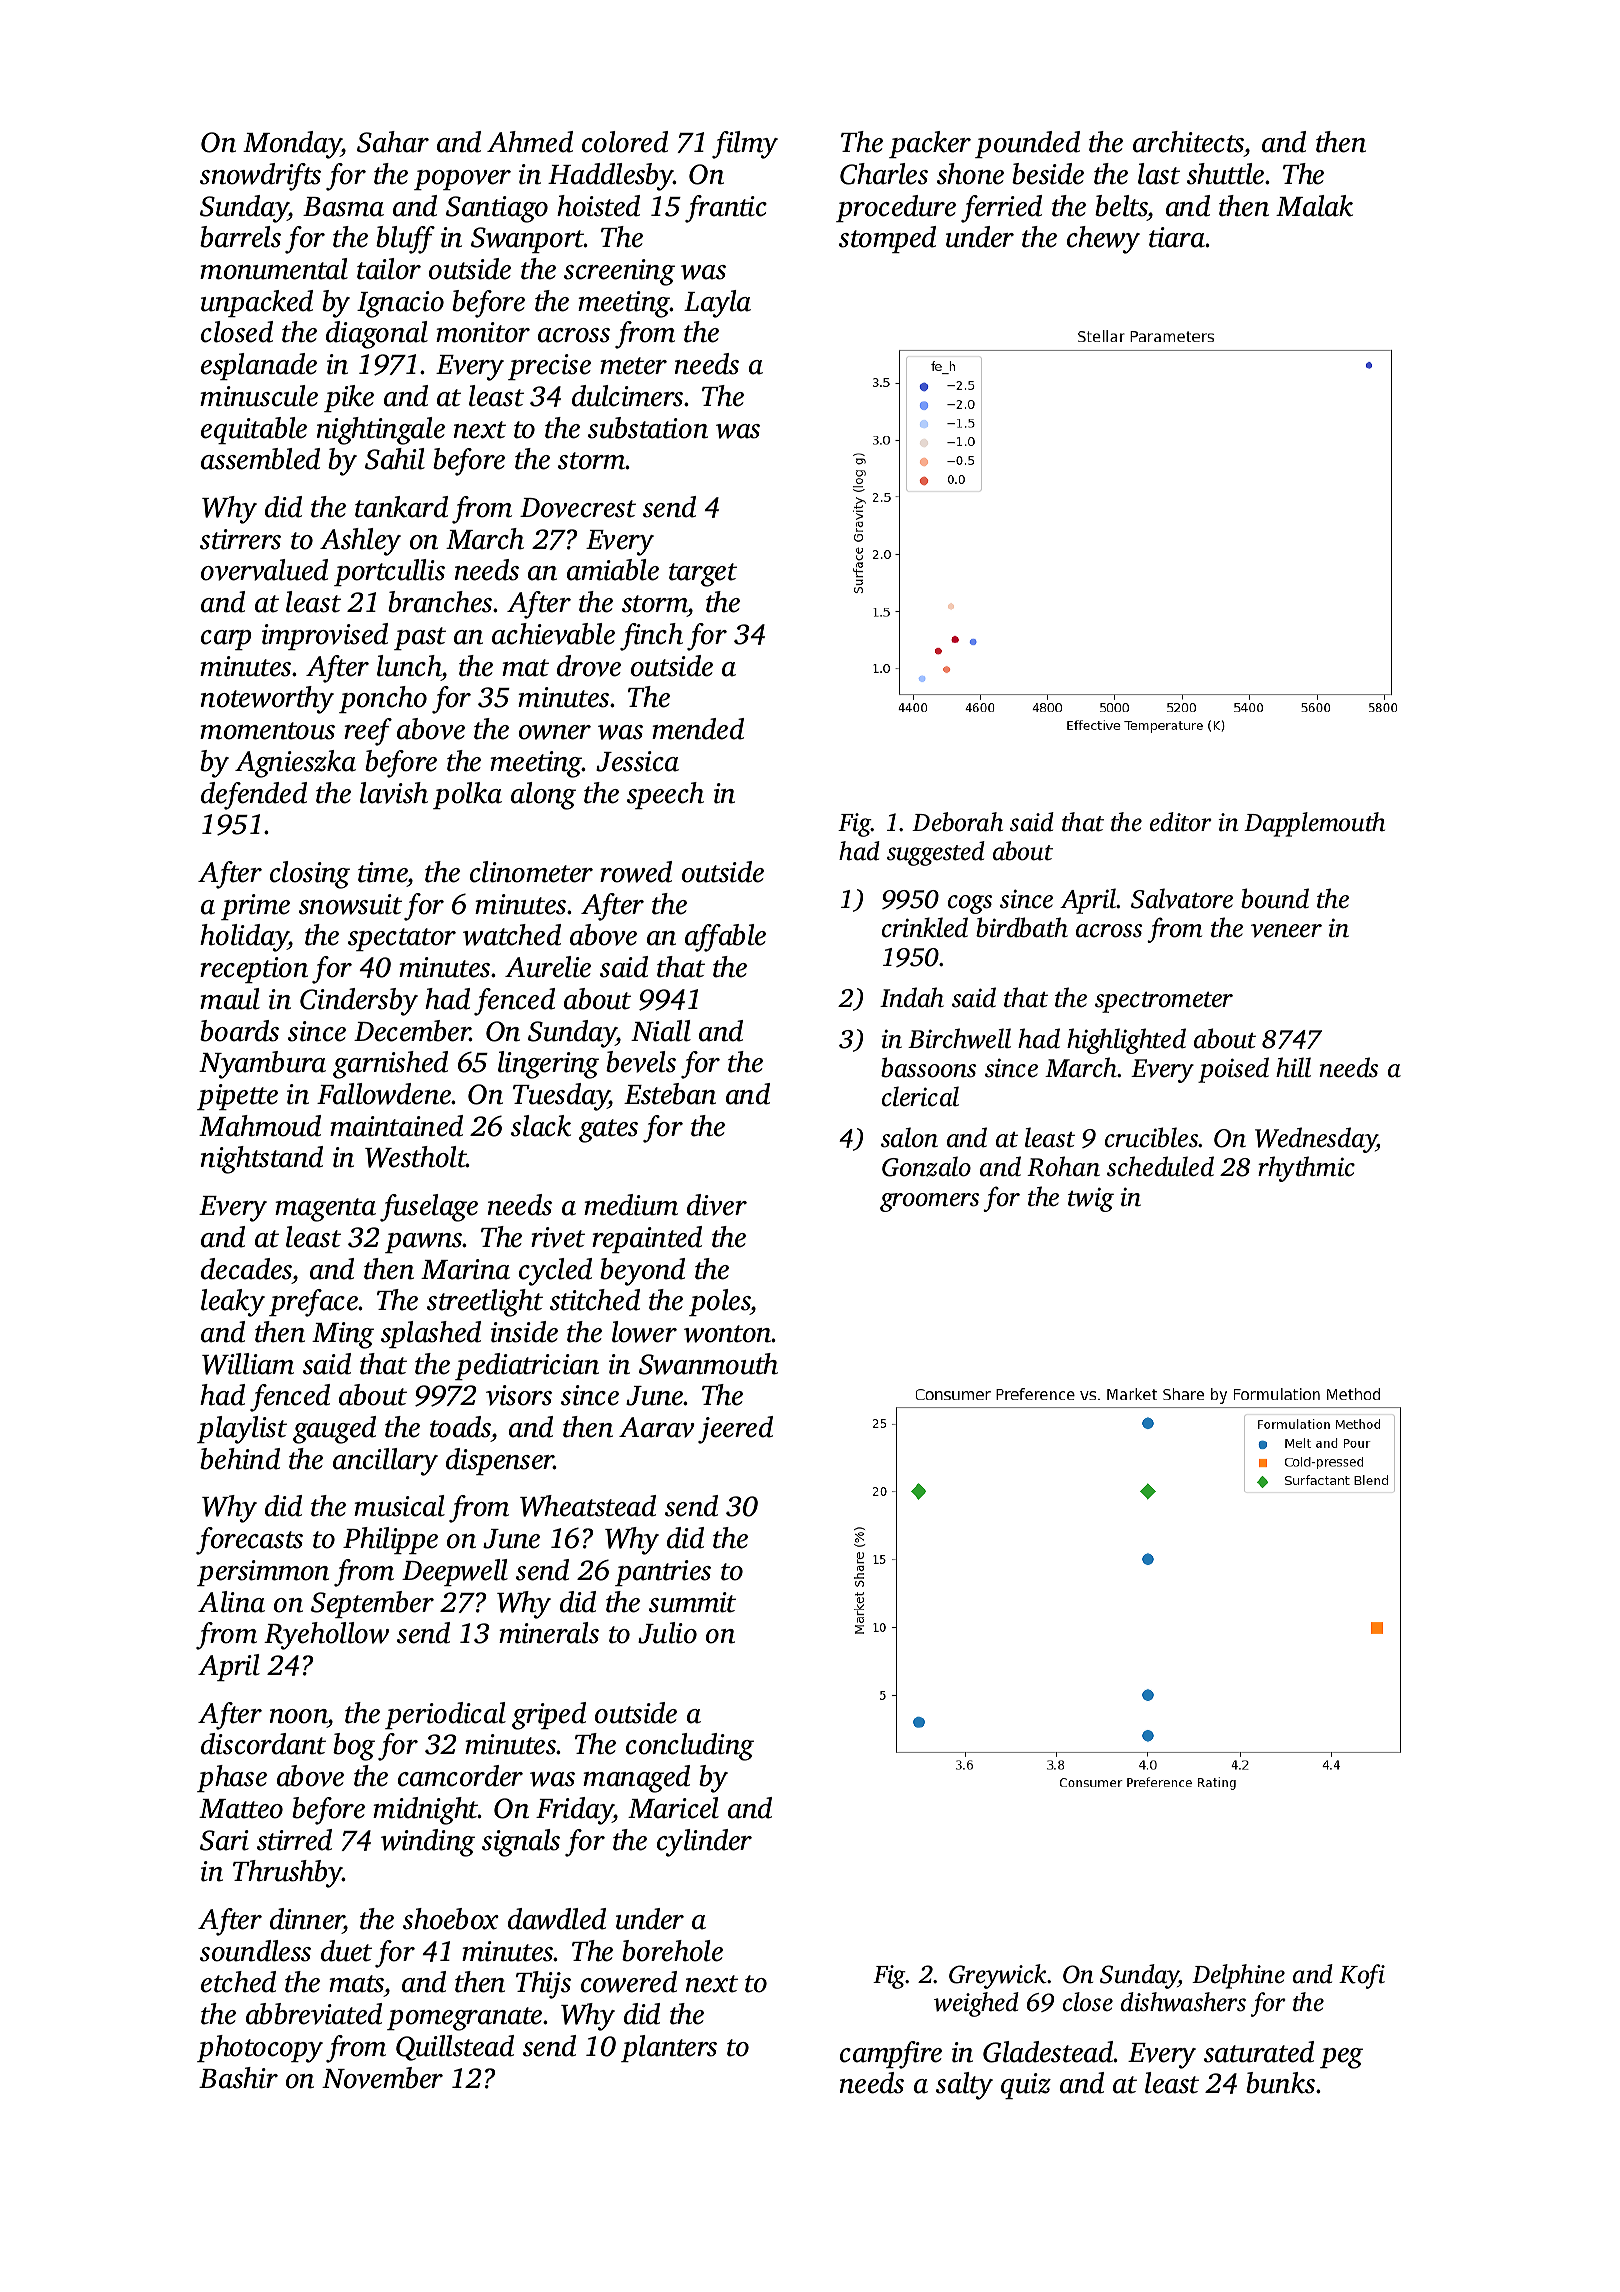 The width and height of the screenshot is (1620, 2292). I want to click on Dapplemouth, so click(1314, 824).
